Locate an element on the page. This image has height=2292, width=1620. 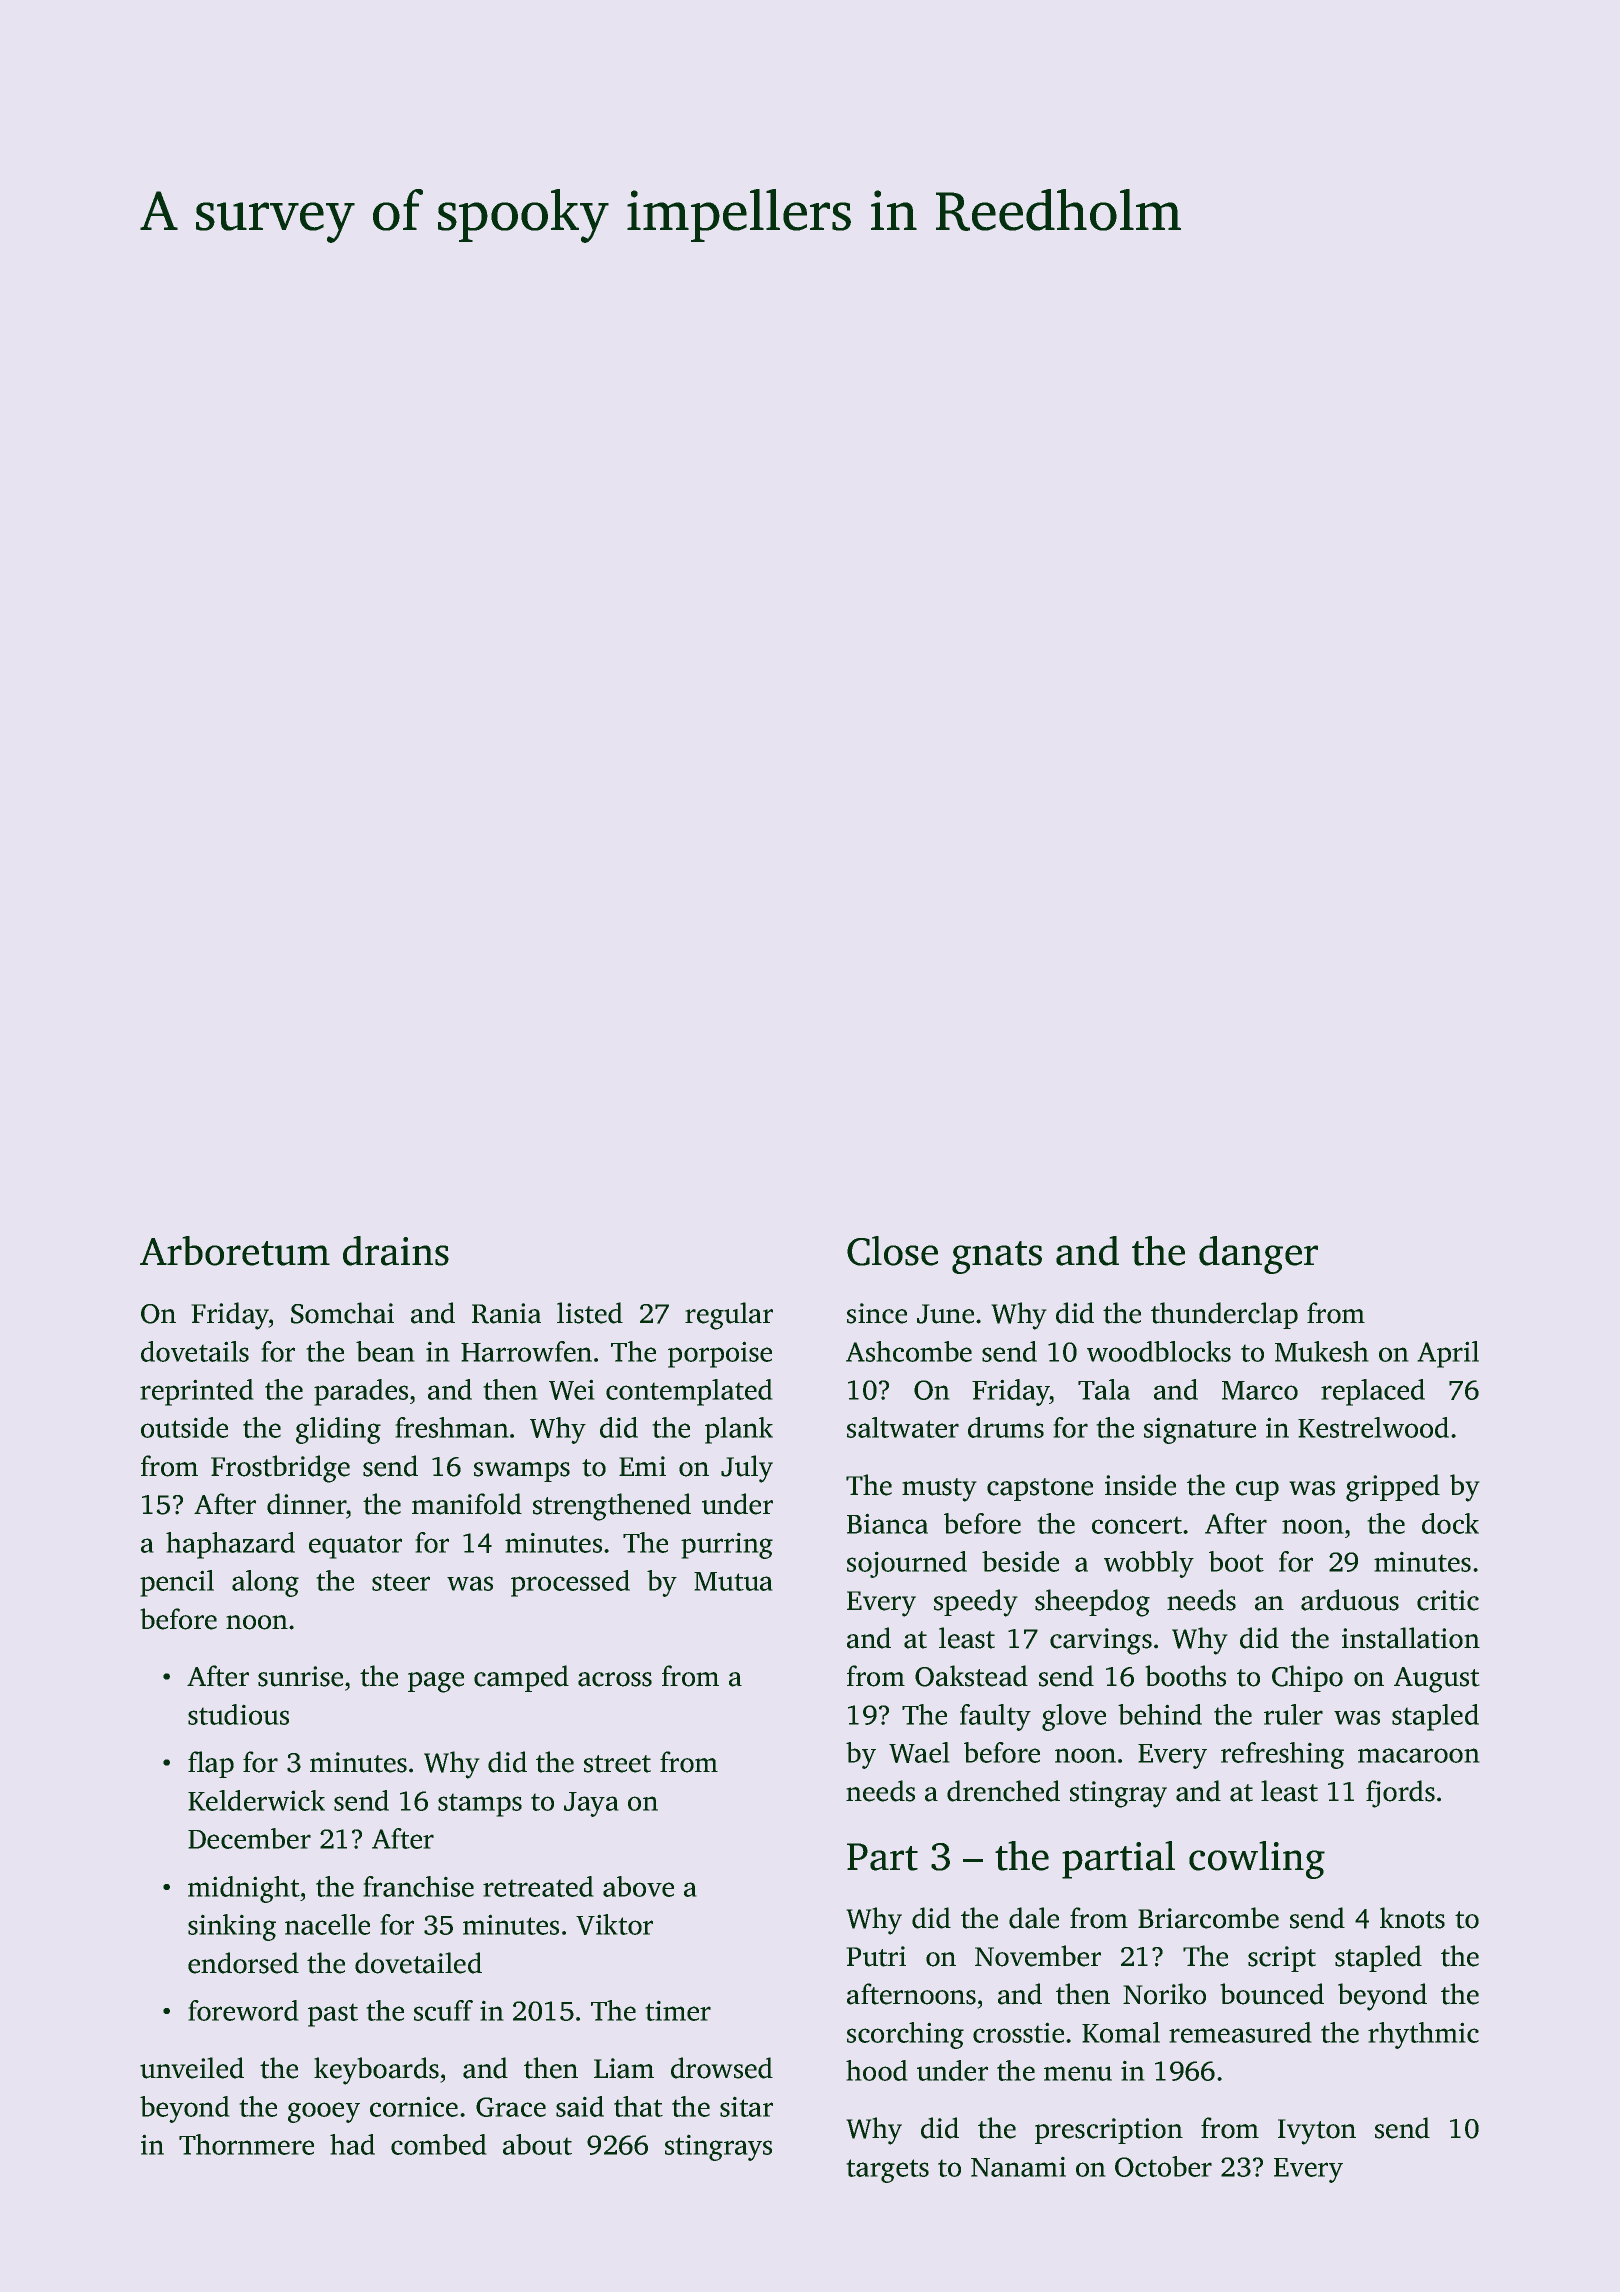
sinking is located at coordinates (232, 1927).
